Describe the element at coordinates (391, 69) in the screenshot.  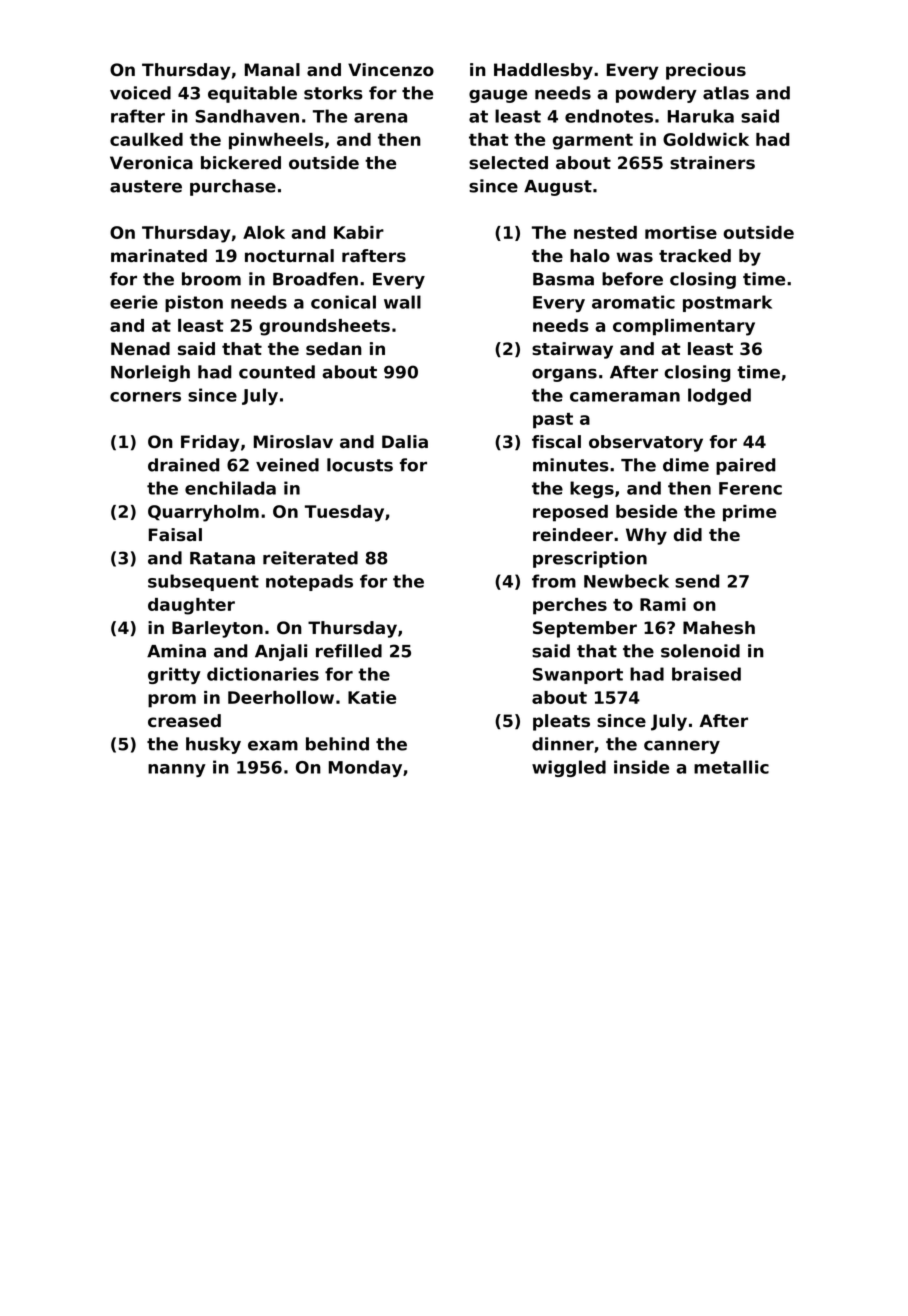
I see `Vincenzo` at that location.
